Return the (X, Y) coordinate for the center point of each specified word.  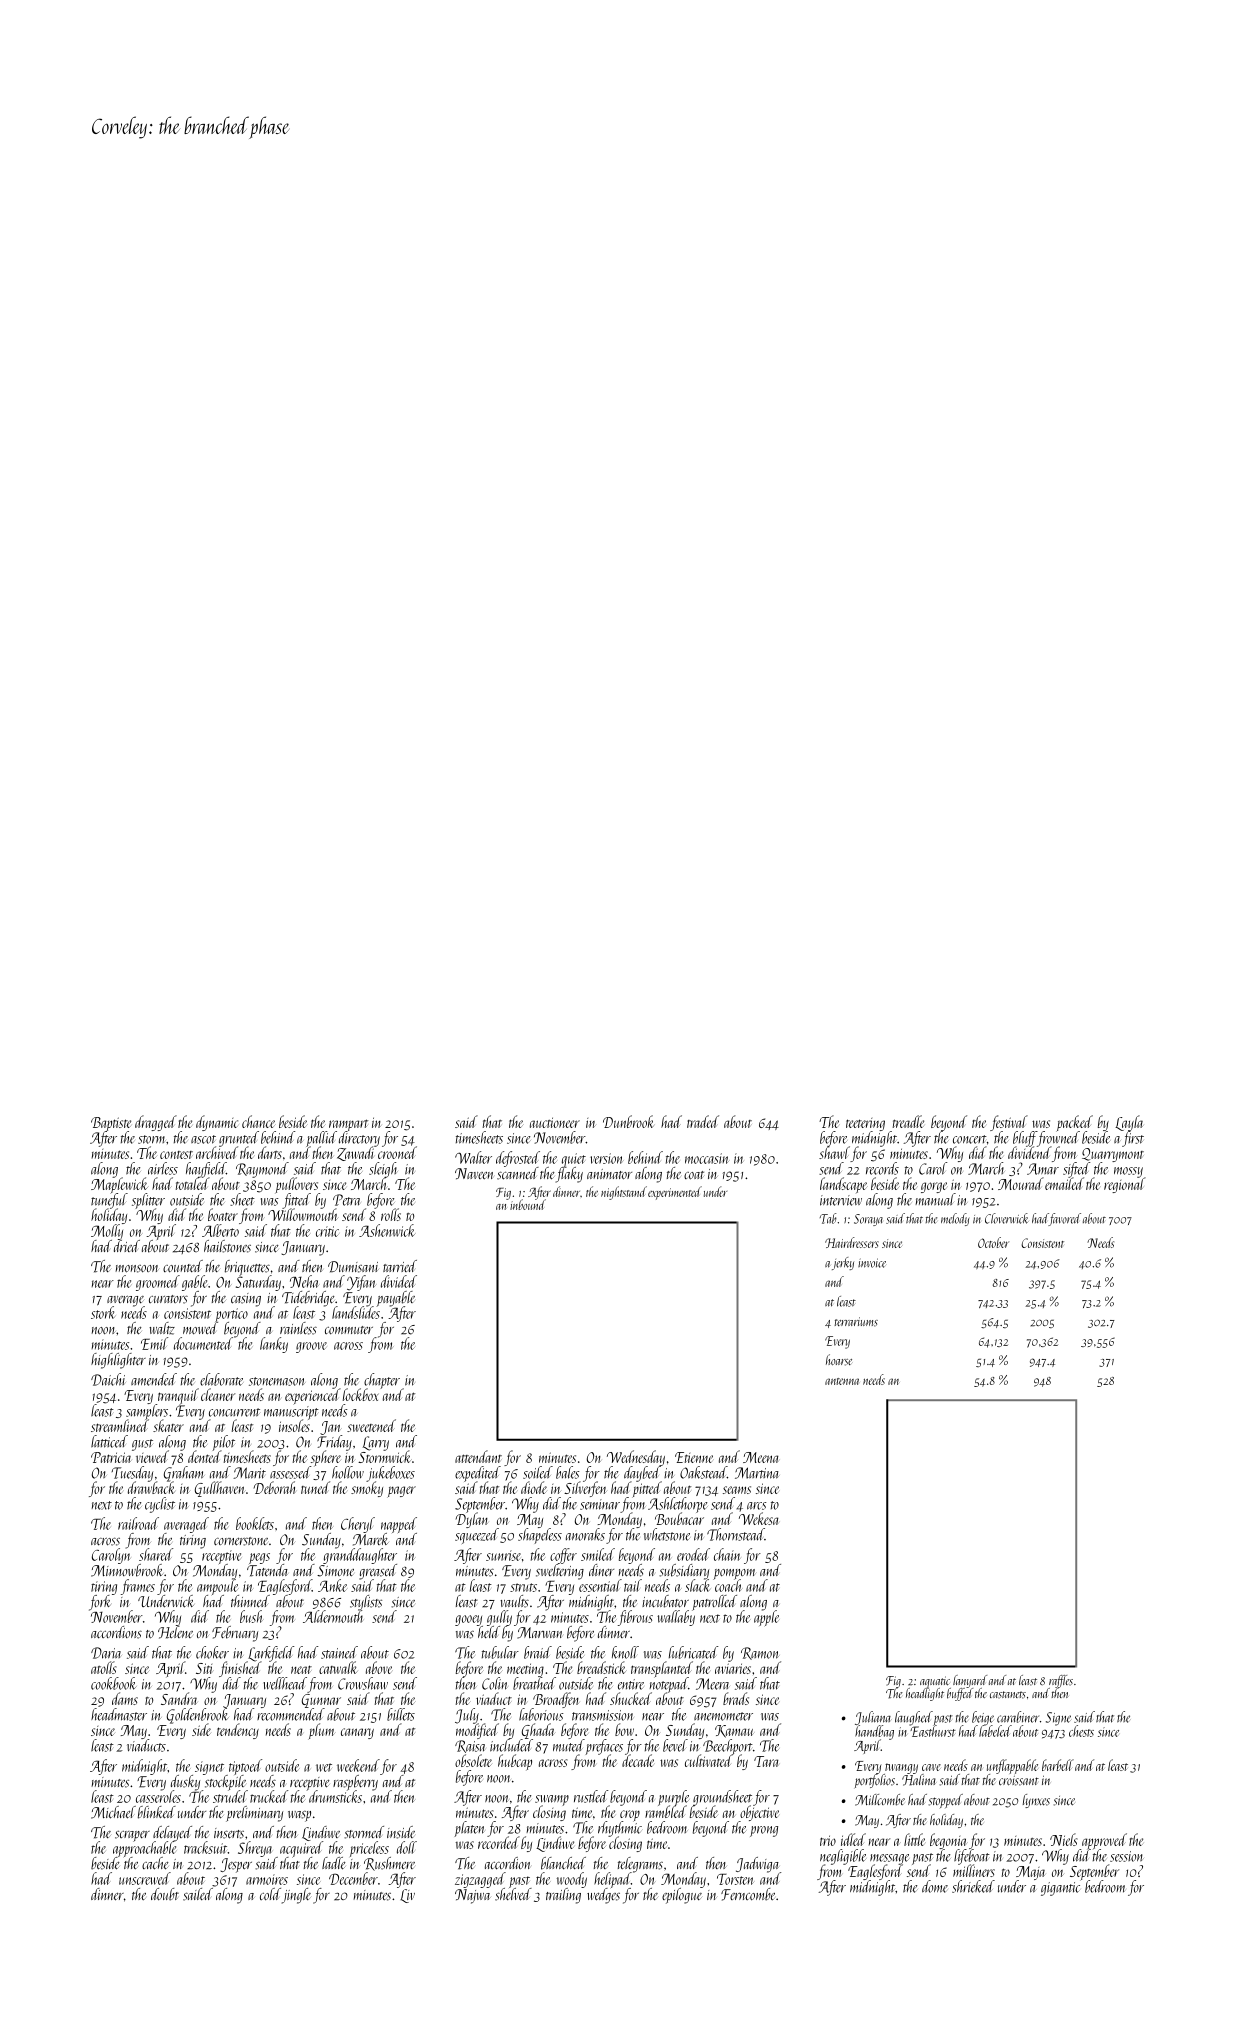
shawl (834, 1153)
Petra (346, 1200)
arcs (756, 1506)
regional (1124, 1185)
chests (1081, 1731)
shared (156, 1554)
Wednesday (636, 1458)
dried (127, 1246)
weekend (358, 1765)
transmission (602, 1715)
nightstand (624, 1193)
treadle (908, 1121)
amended (154, 1379)
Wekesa (758, 1518)
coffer (563, 1556)
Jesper (236, 1865)
